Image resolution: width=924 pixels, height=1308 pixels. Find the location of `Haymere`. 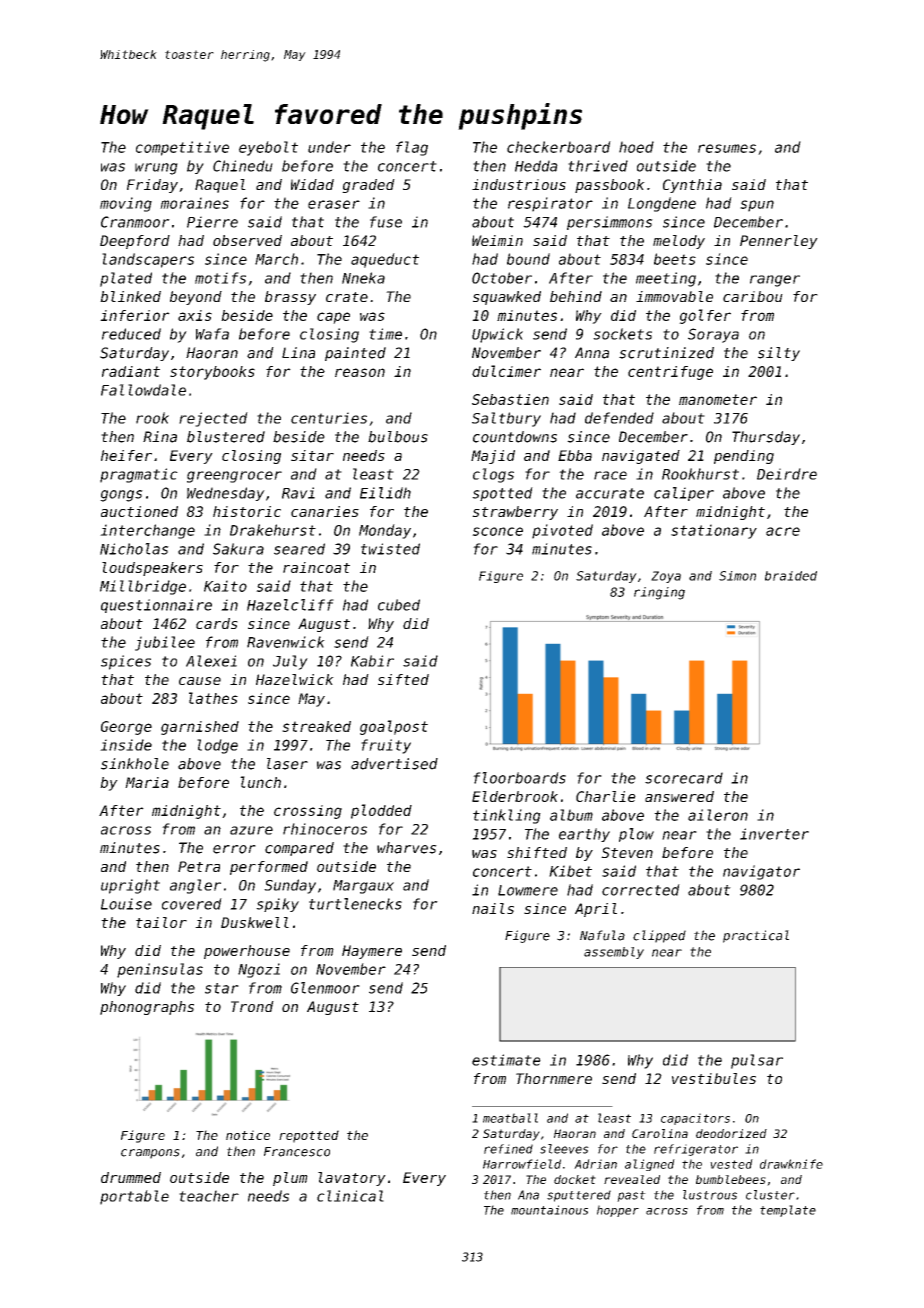

Haymere is located at coordinates (372, 952).
